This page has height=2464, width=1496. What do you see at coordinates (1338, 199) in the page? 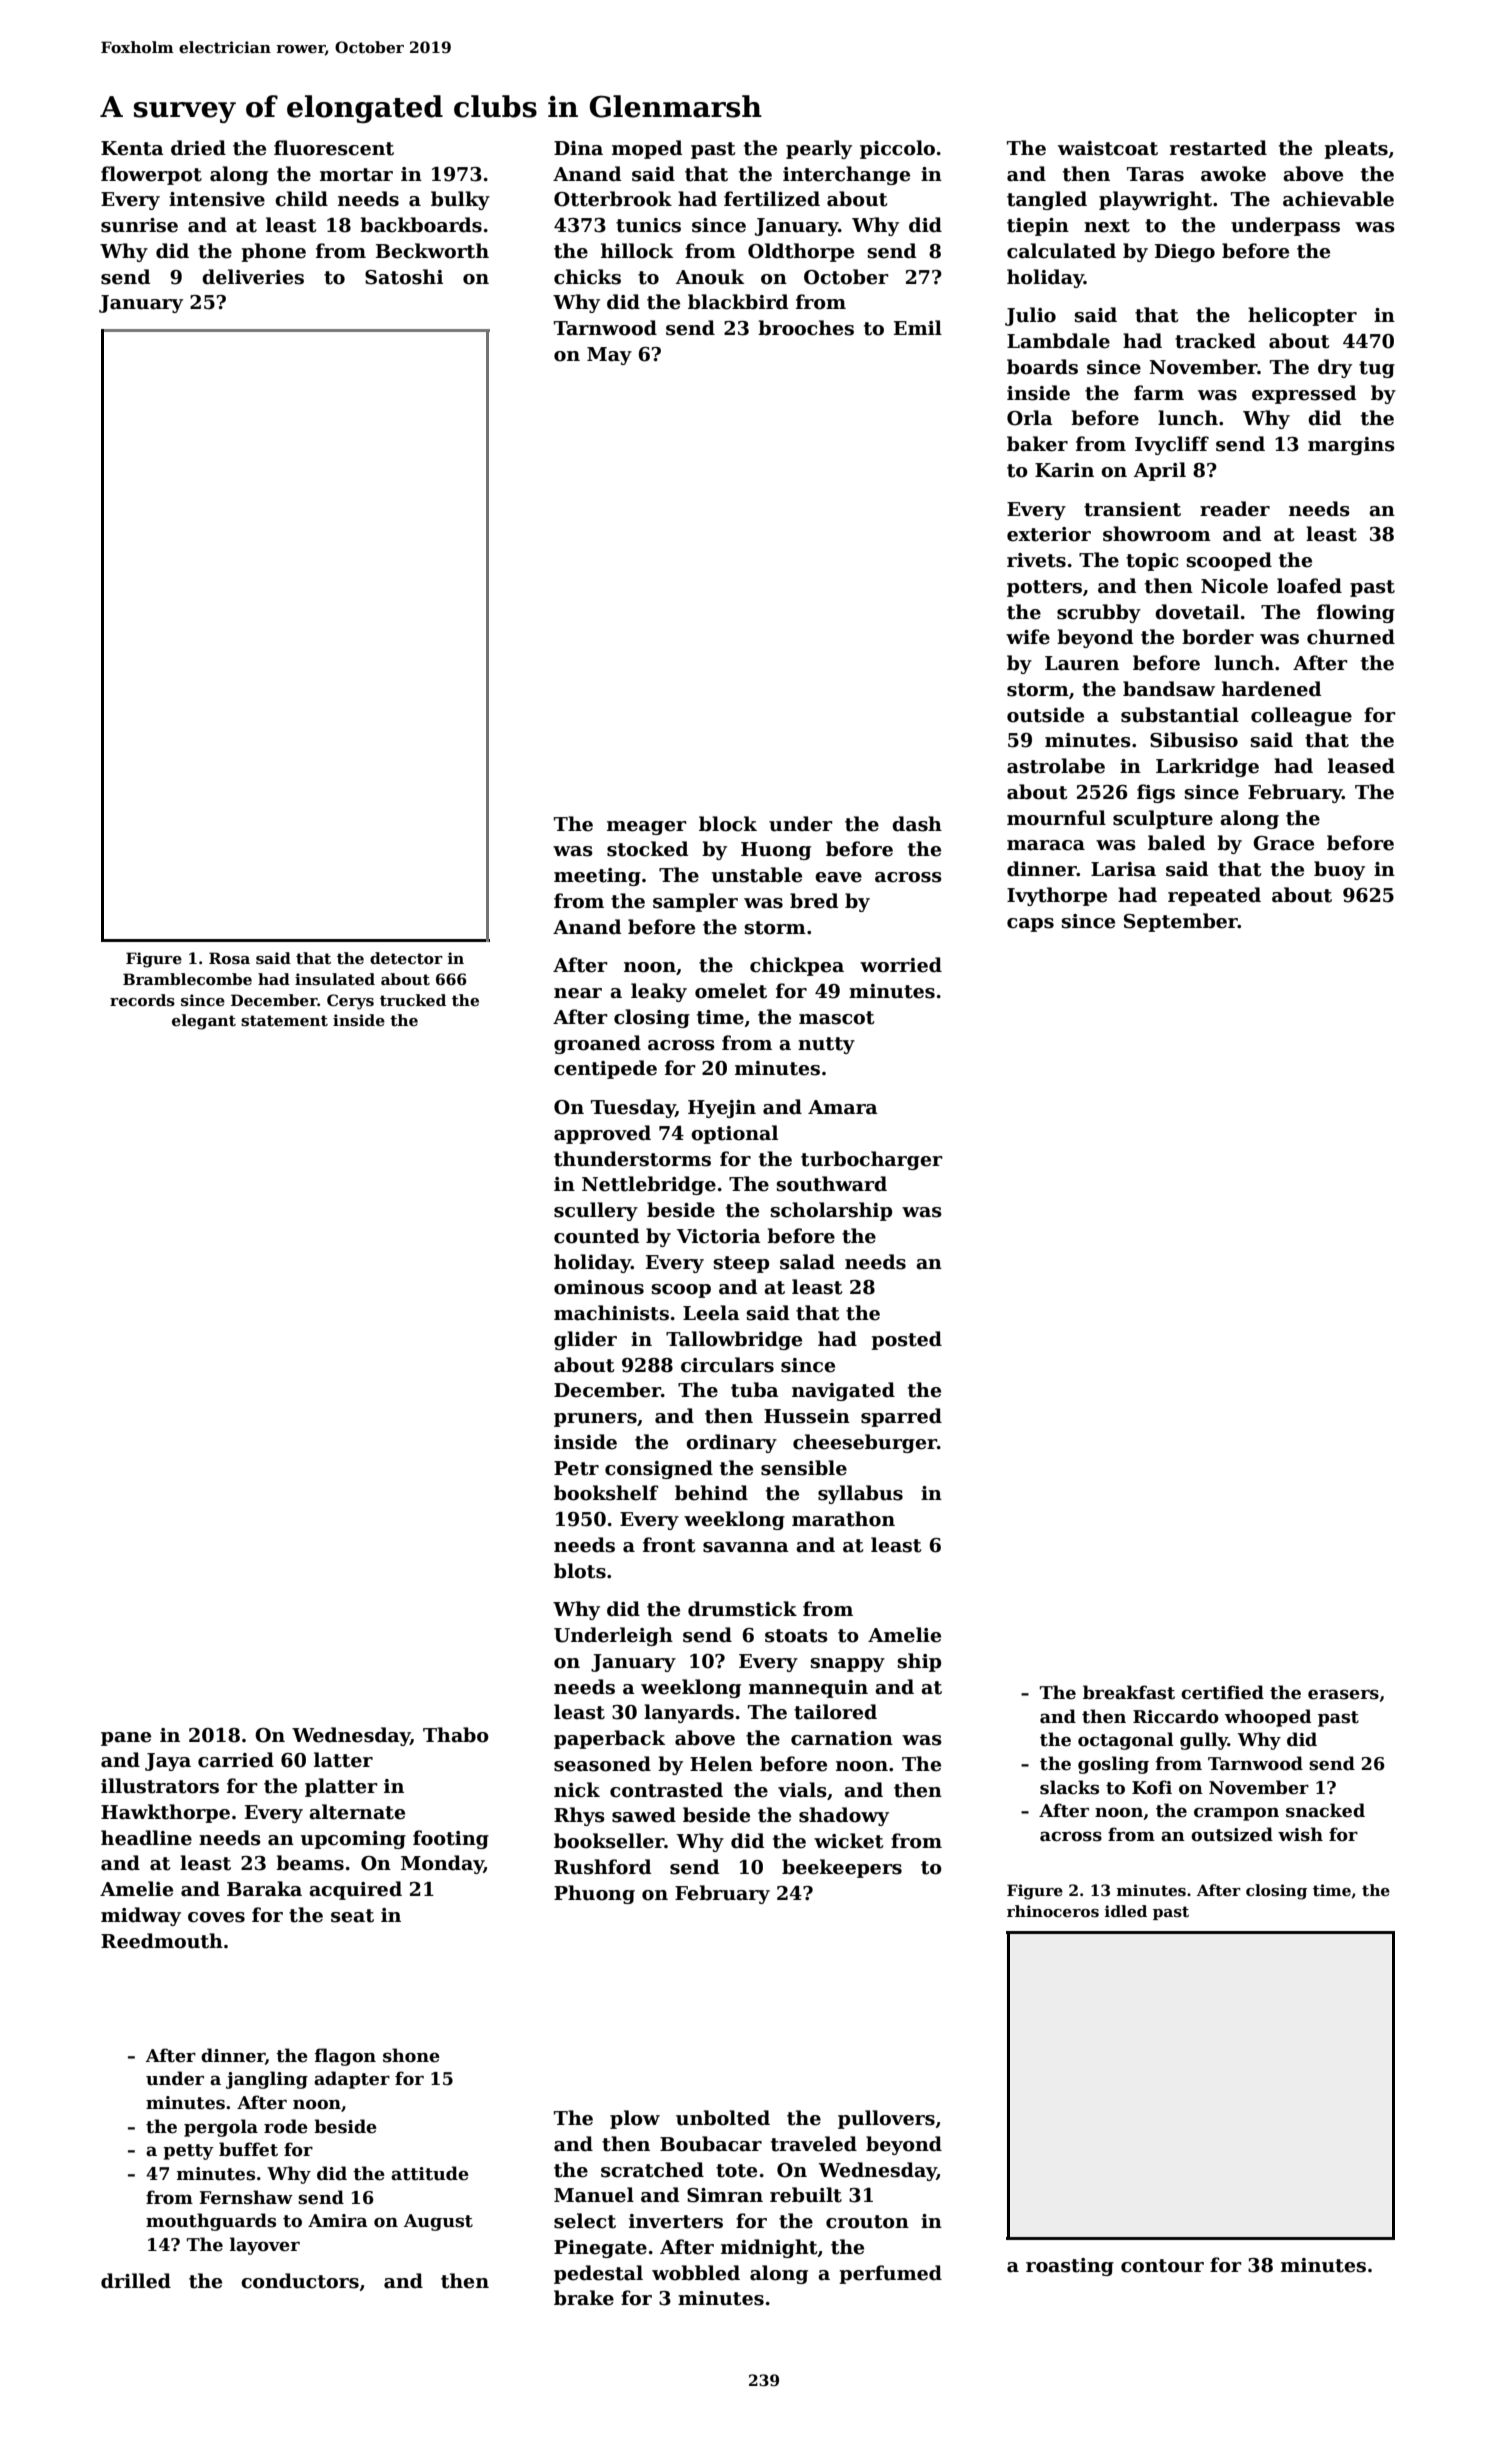
I see `achievable` at bounding box center [1338, 199].
